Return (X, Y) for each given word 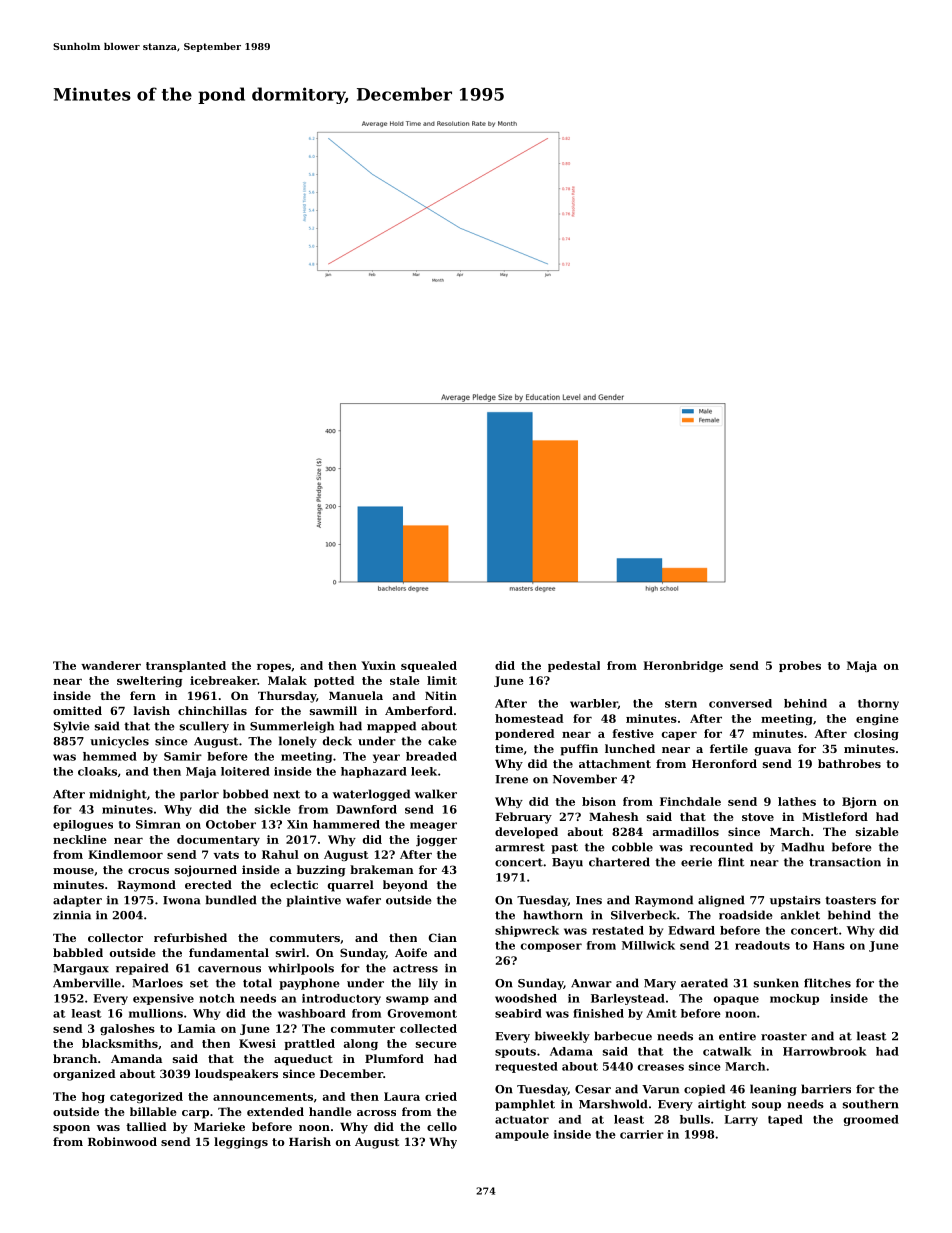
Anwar (591, 983)
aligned (721, 901)
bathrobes (849, 763)
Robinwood (122, 1141)
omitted (77, 710)
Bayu (567, 863)
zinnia (72, 915)
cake (442, 741)
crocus (148, 871)
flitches (827, 983)
